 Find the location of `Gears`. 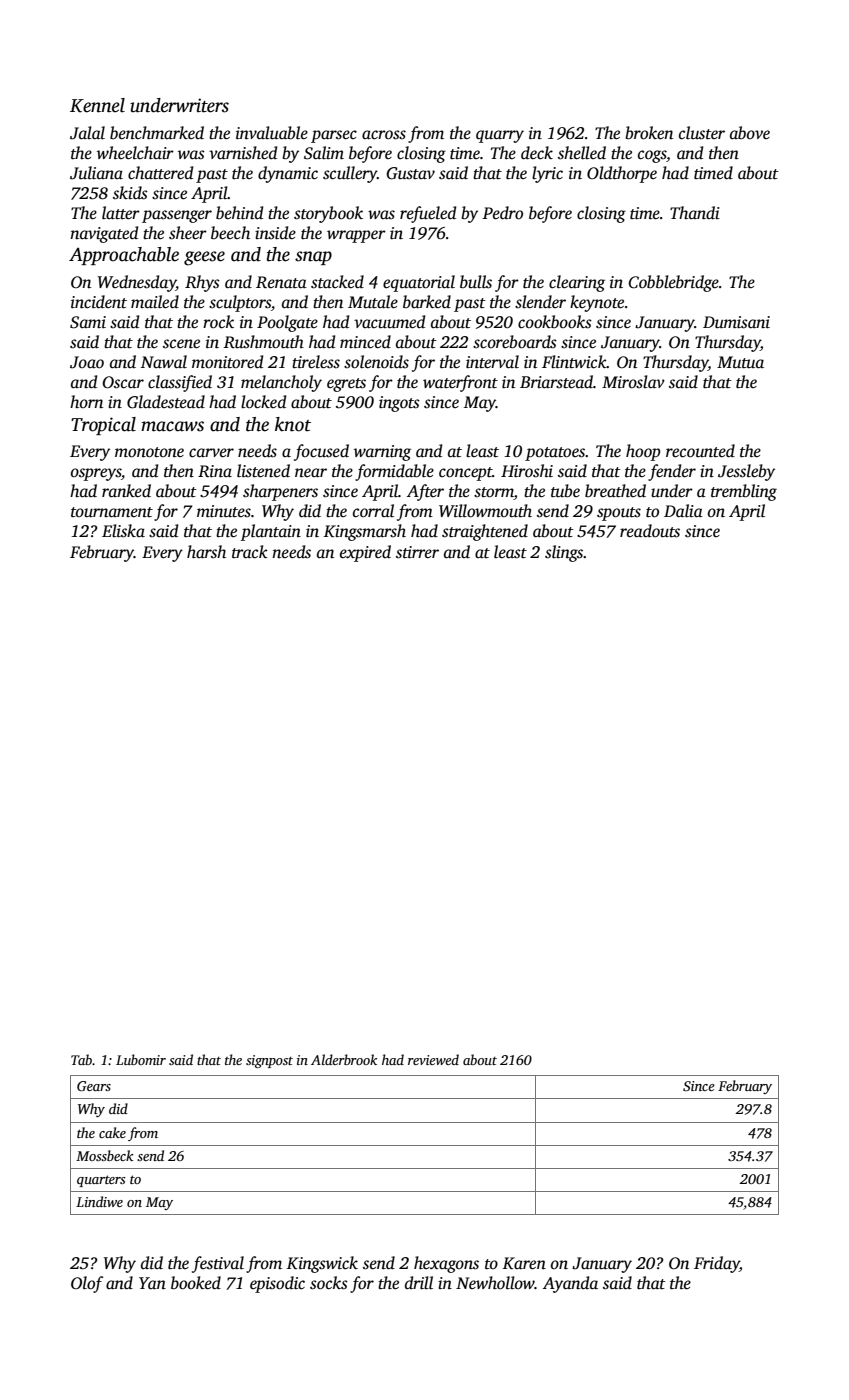

Gears is located at coordinates (94, 1086).
